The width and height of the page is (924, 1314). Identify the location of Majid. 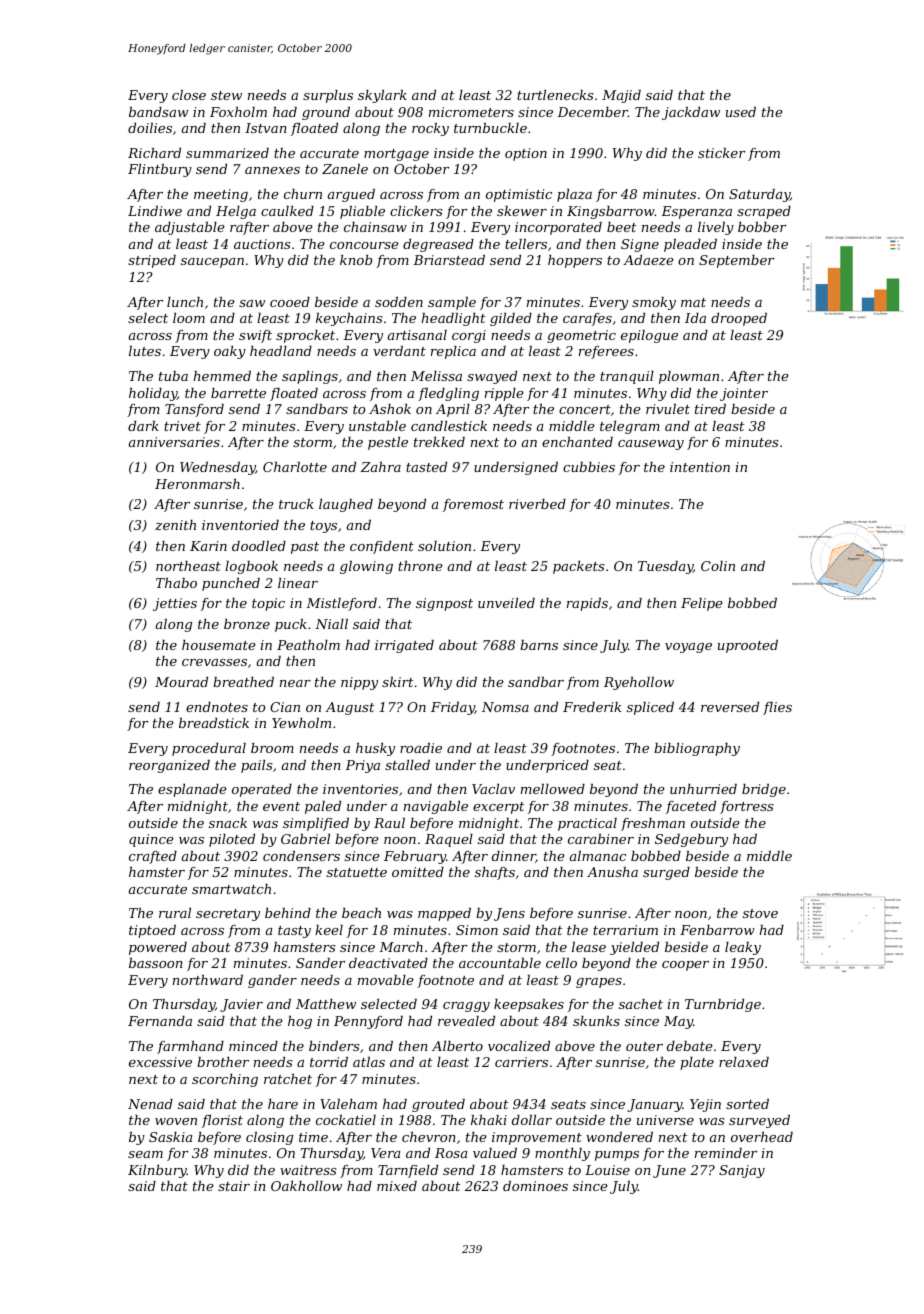
(621, 96).
